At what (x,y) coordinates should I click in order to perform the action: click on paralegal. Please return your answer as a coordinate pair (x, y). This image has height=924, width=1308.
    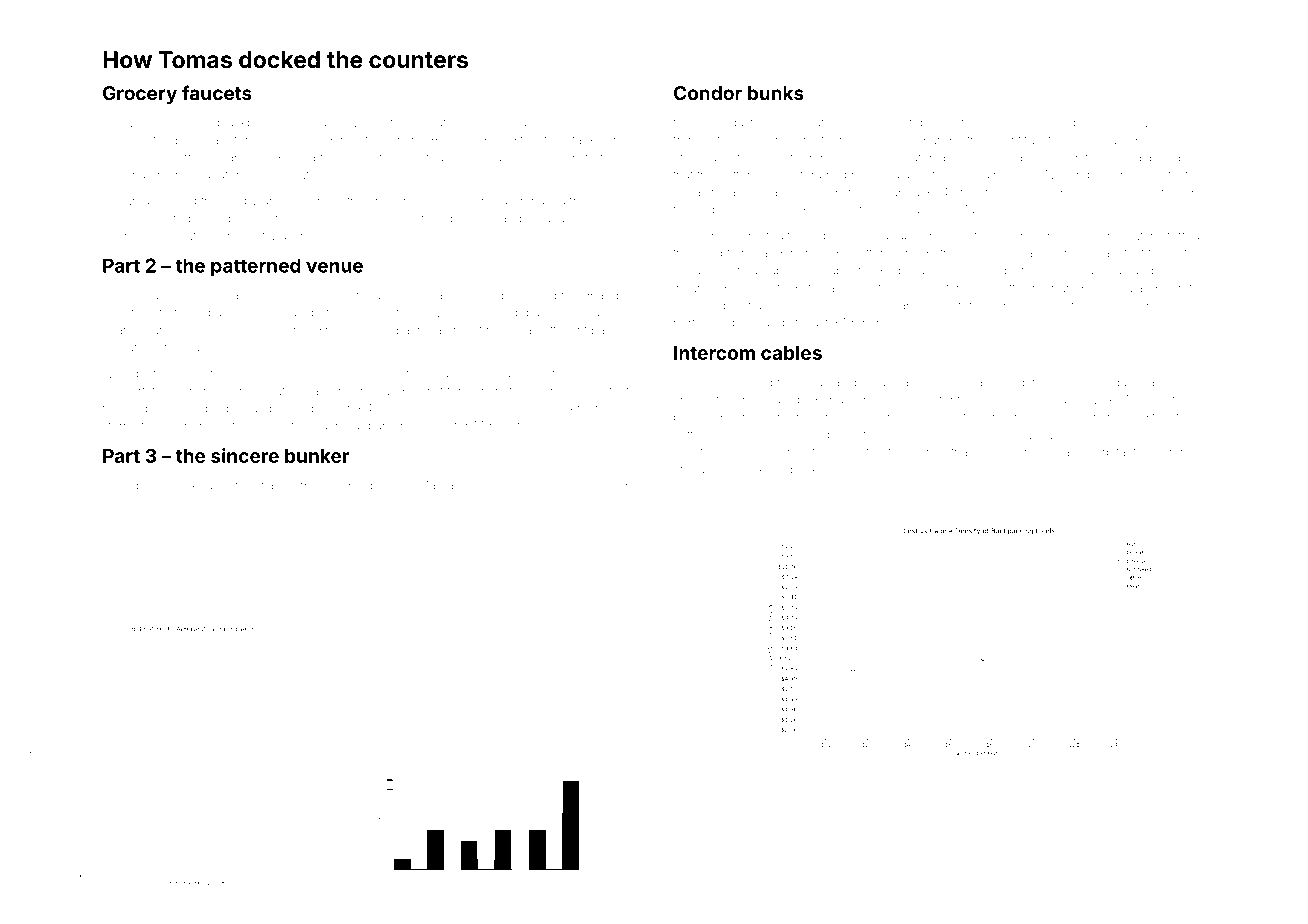
    Looking at the image, I should click on (720, 124).
